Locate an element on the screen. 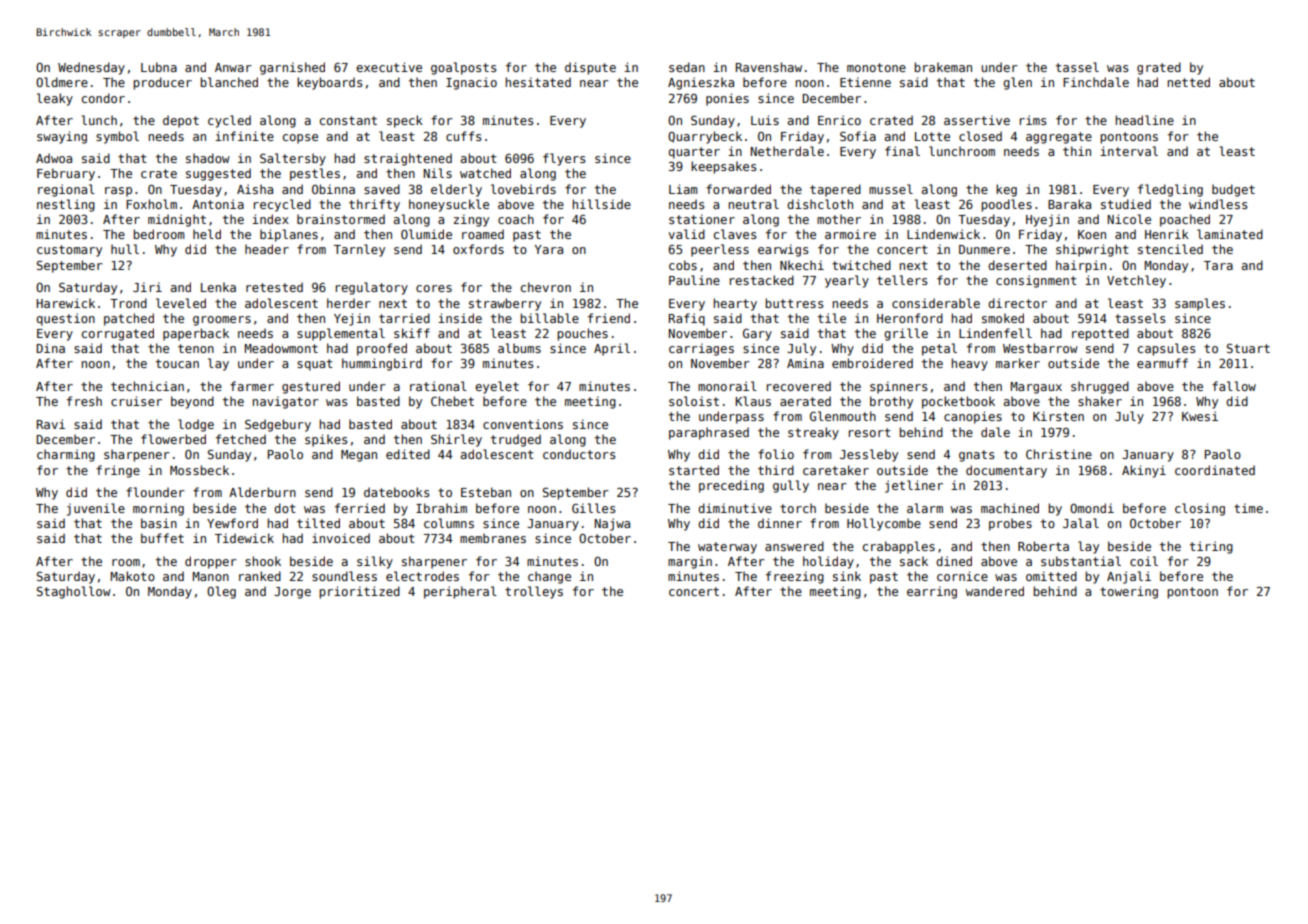 Image resolution: width=1308 pixels, height=924 pixels. ferried is located at coordinates (360, 508).
